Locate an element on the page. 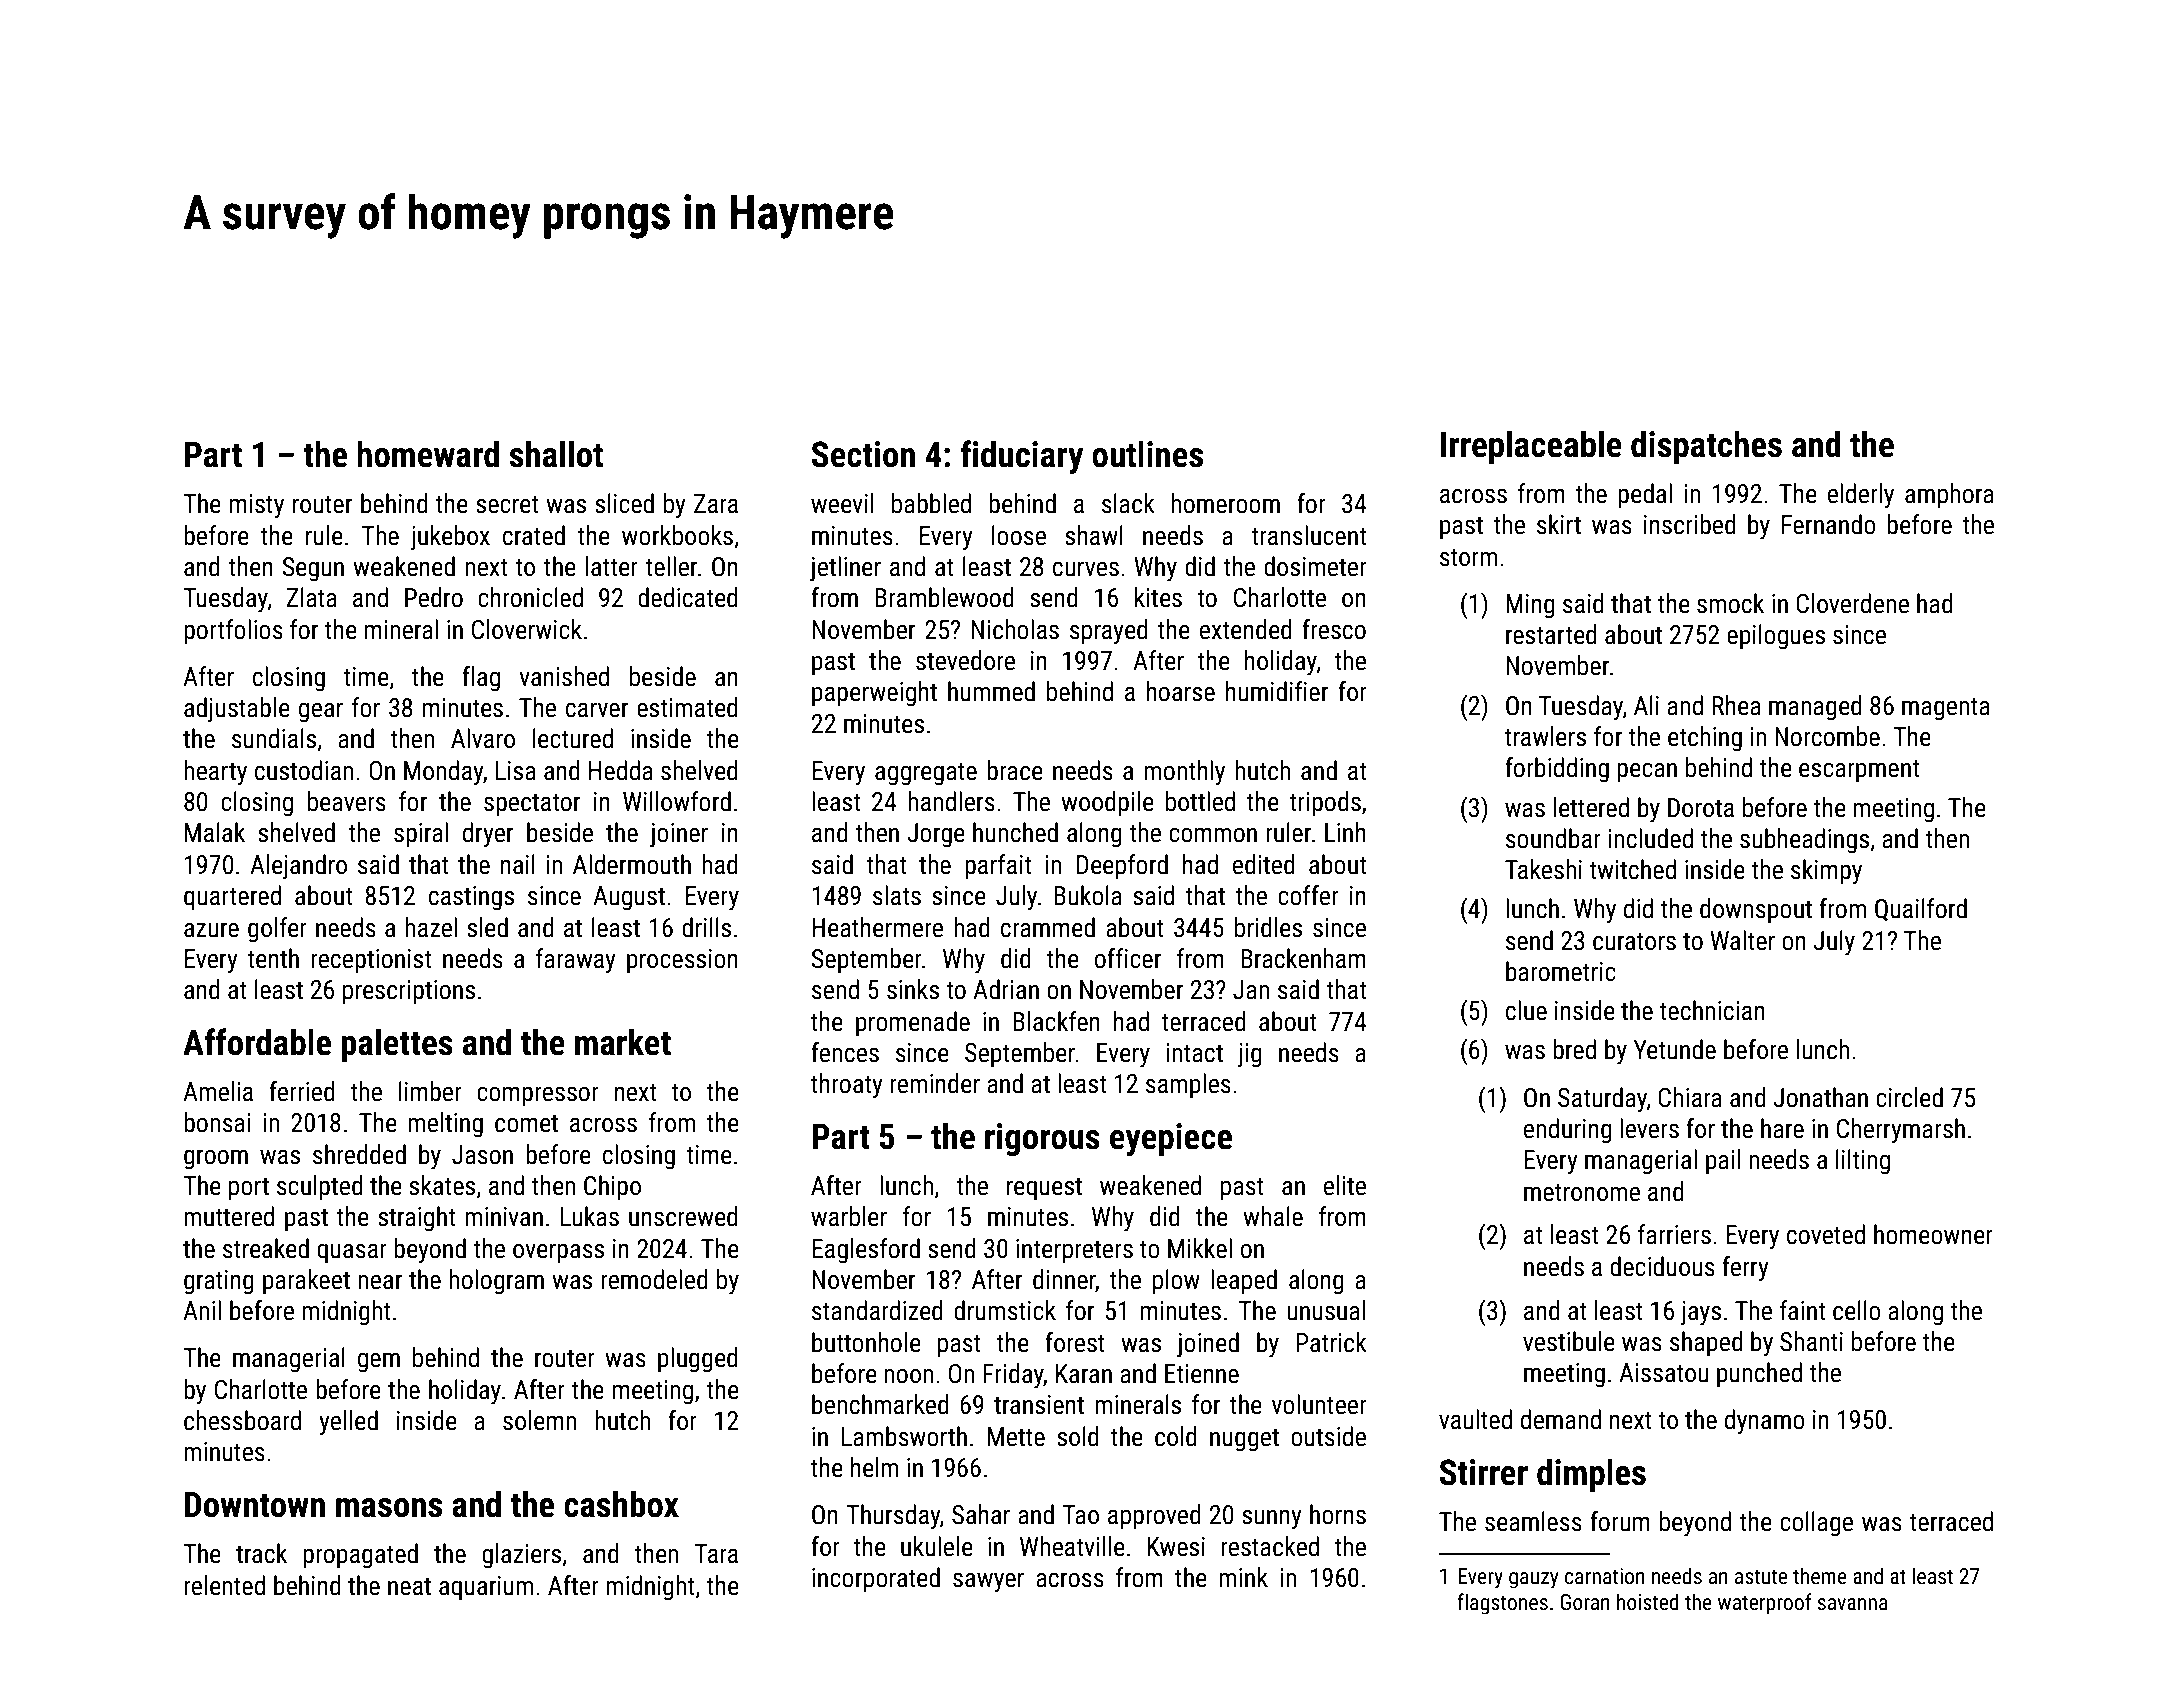  Chiara is located at coordinates (1690, 1097).
